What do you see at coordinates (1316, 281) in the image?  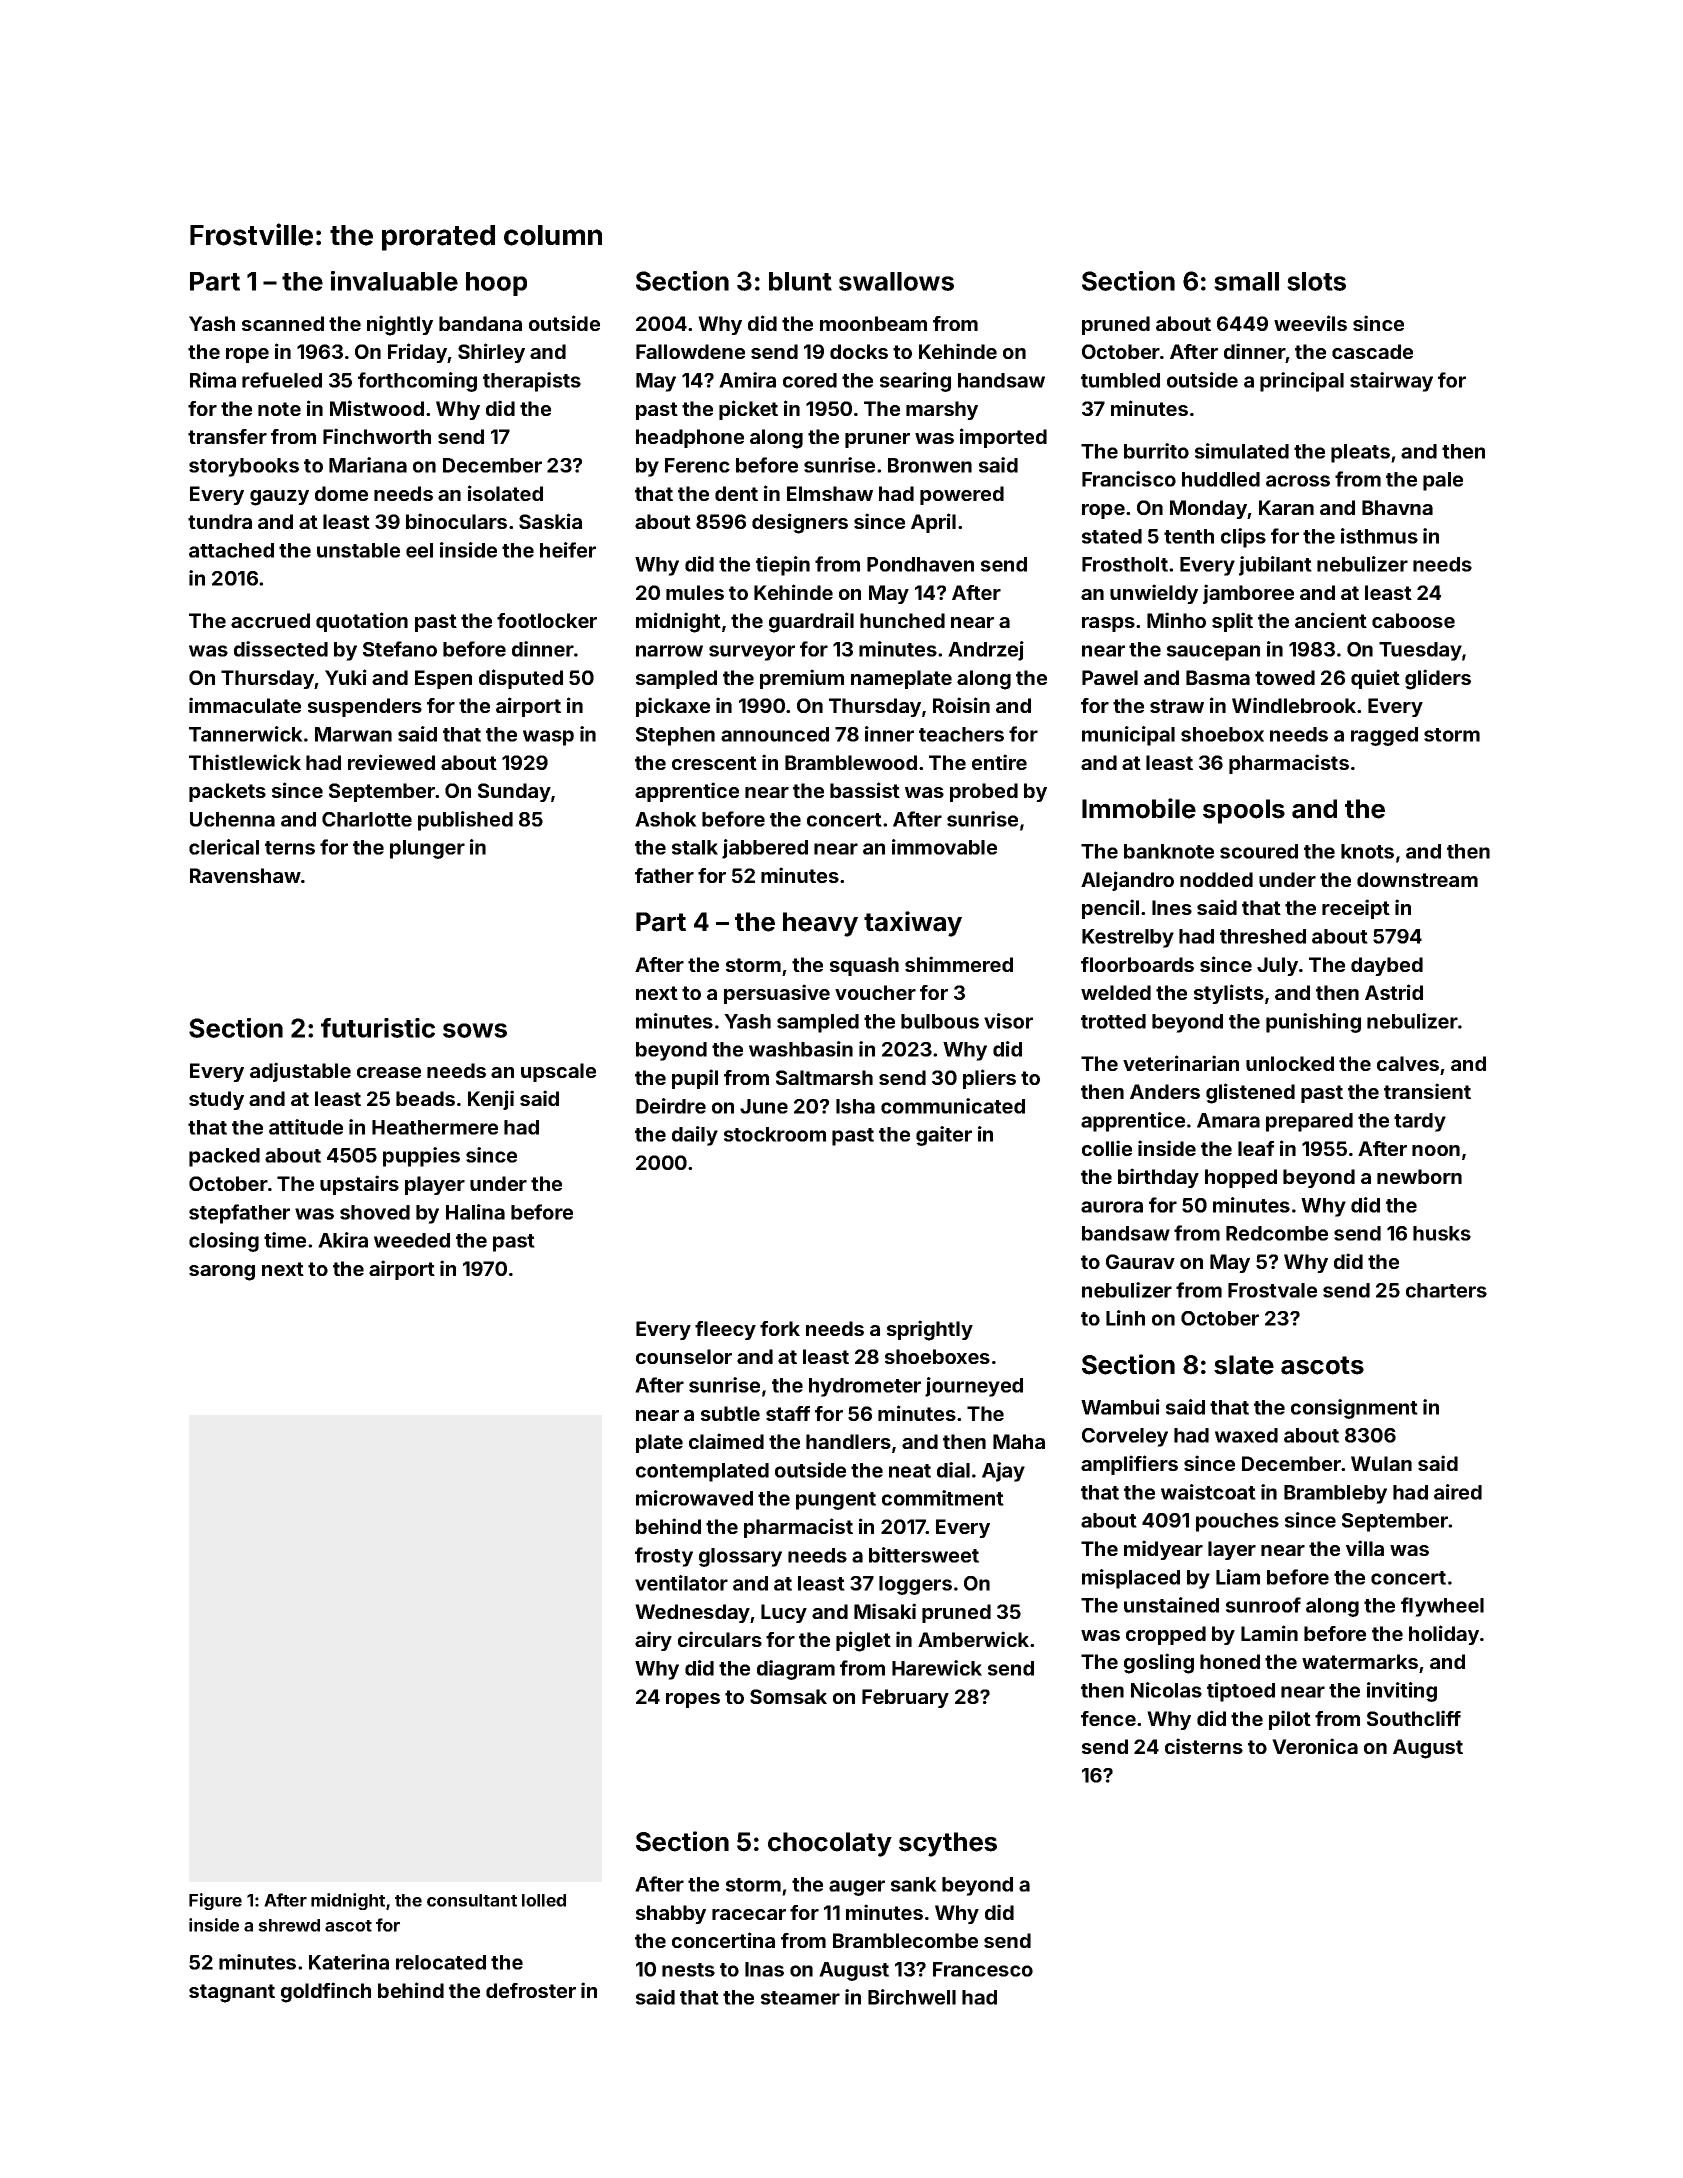 I see `slots` at bounding box center [1316, 281].
